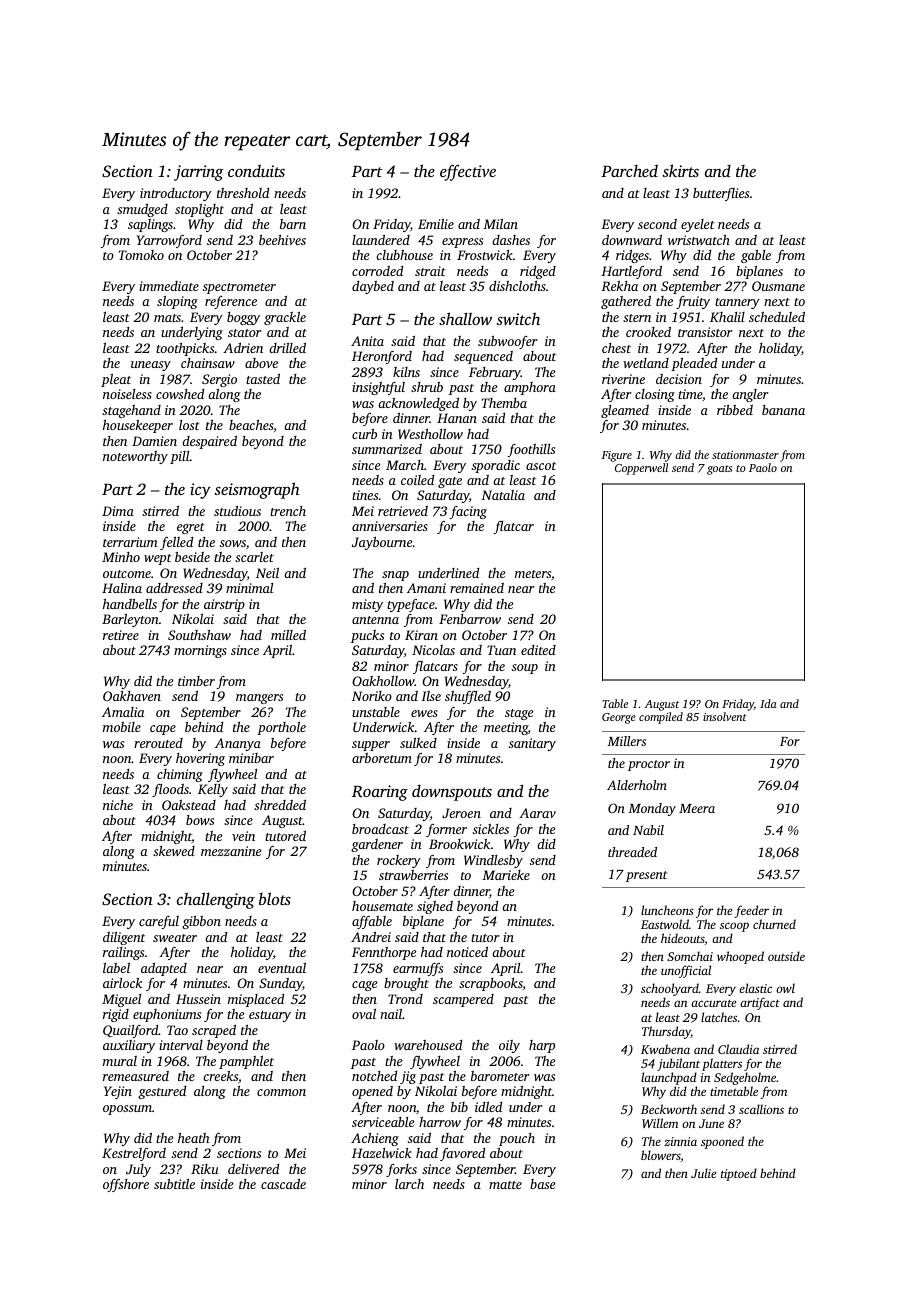 Image resolution: width=908 pixels, height=1316 pixels. I want to click on barometer, so click(500, 1076).
